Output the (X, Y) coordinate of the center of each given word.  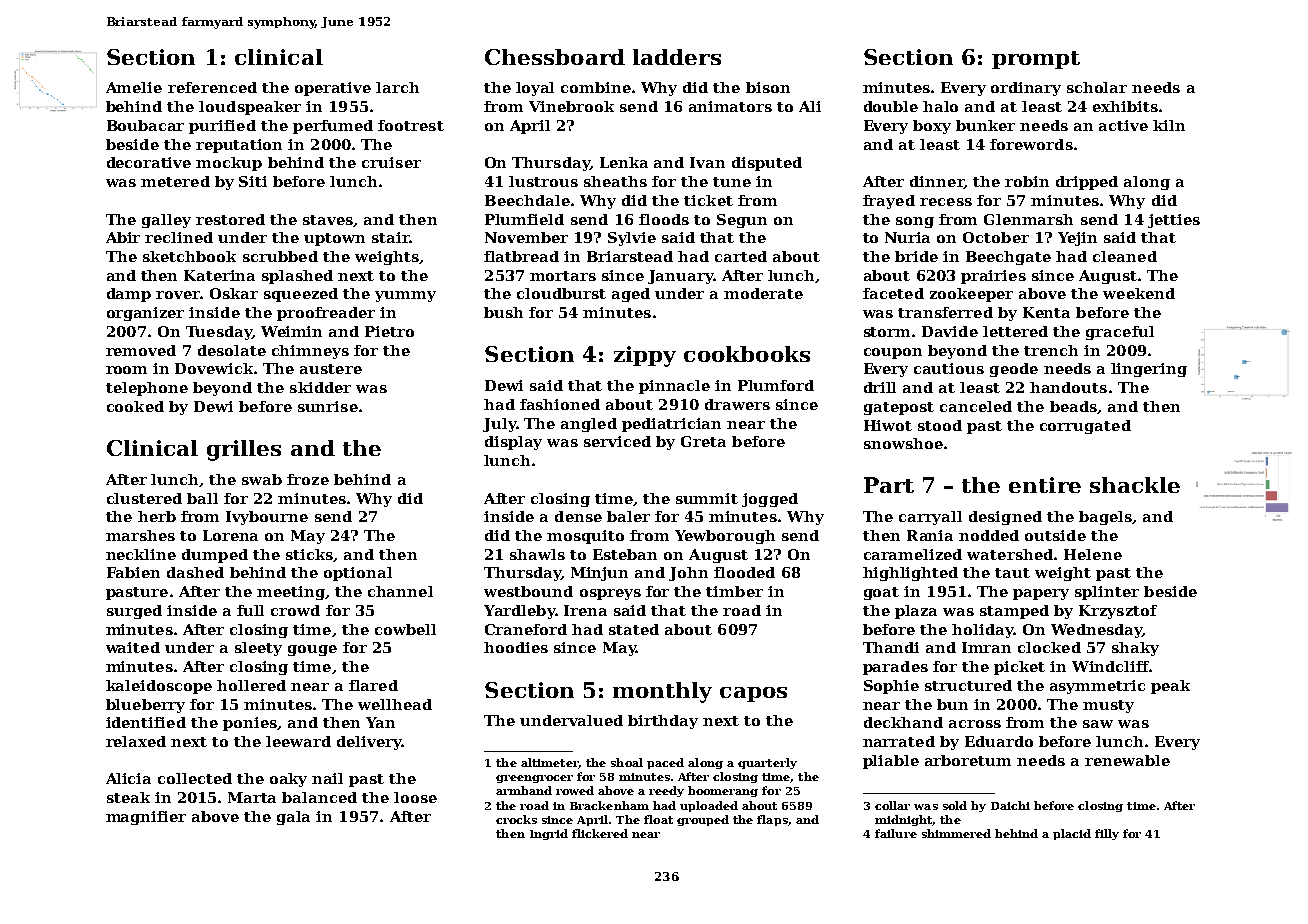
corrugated (1085, 427)
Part (889, 485)
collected (195, 778)
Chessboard (555, 57)
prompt (1036, 60)
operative (333, 89)
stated (634, 629)
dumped (215, 556)
